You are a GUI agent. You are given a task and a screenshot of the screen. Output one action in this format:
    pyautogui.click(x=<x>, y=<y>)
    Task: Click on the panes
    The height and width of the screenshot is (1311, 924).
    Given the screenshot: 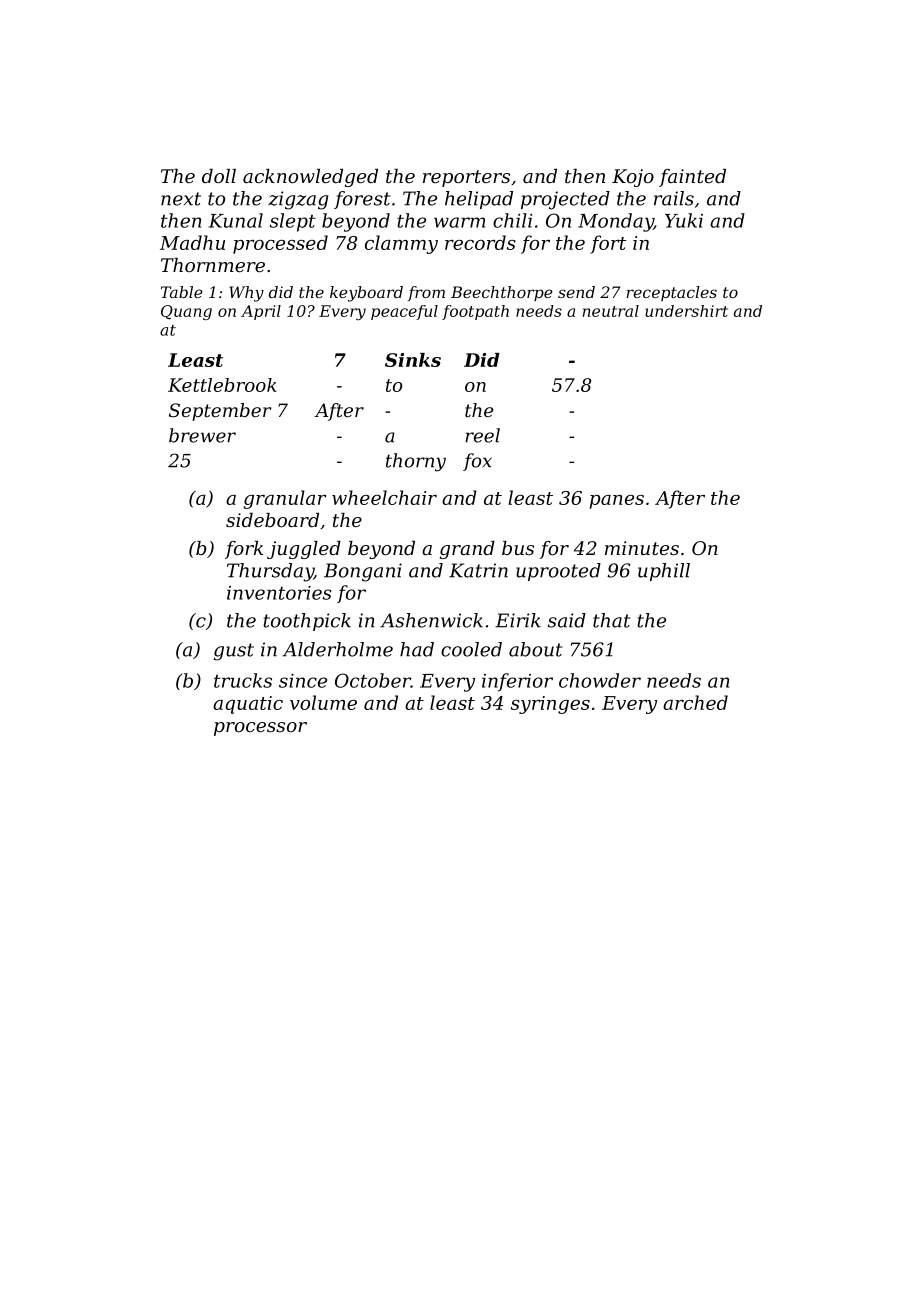 What is the action you would take?
    pyautogui.click(x=616, y=502)
